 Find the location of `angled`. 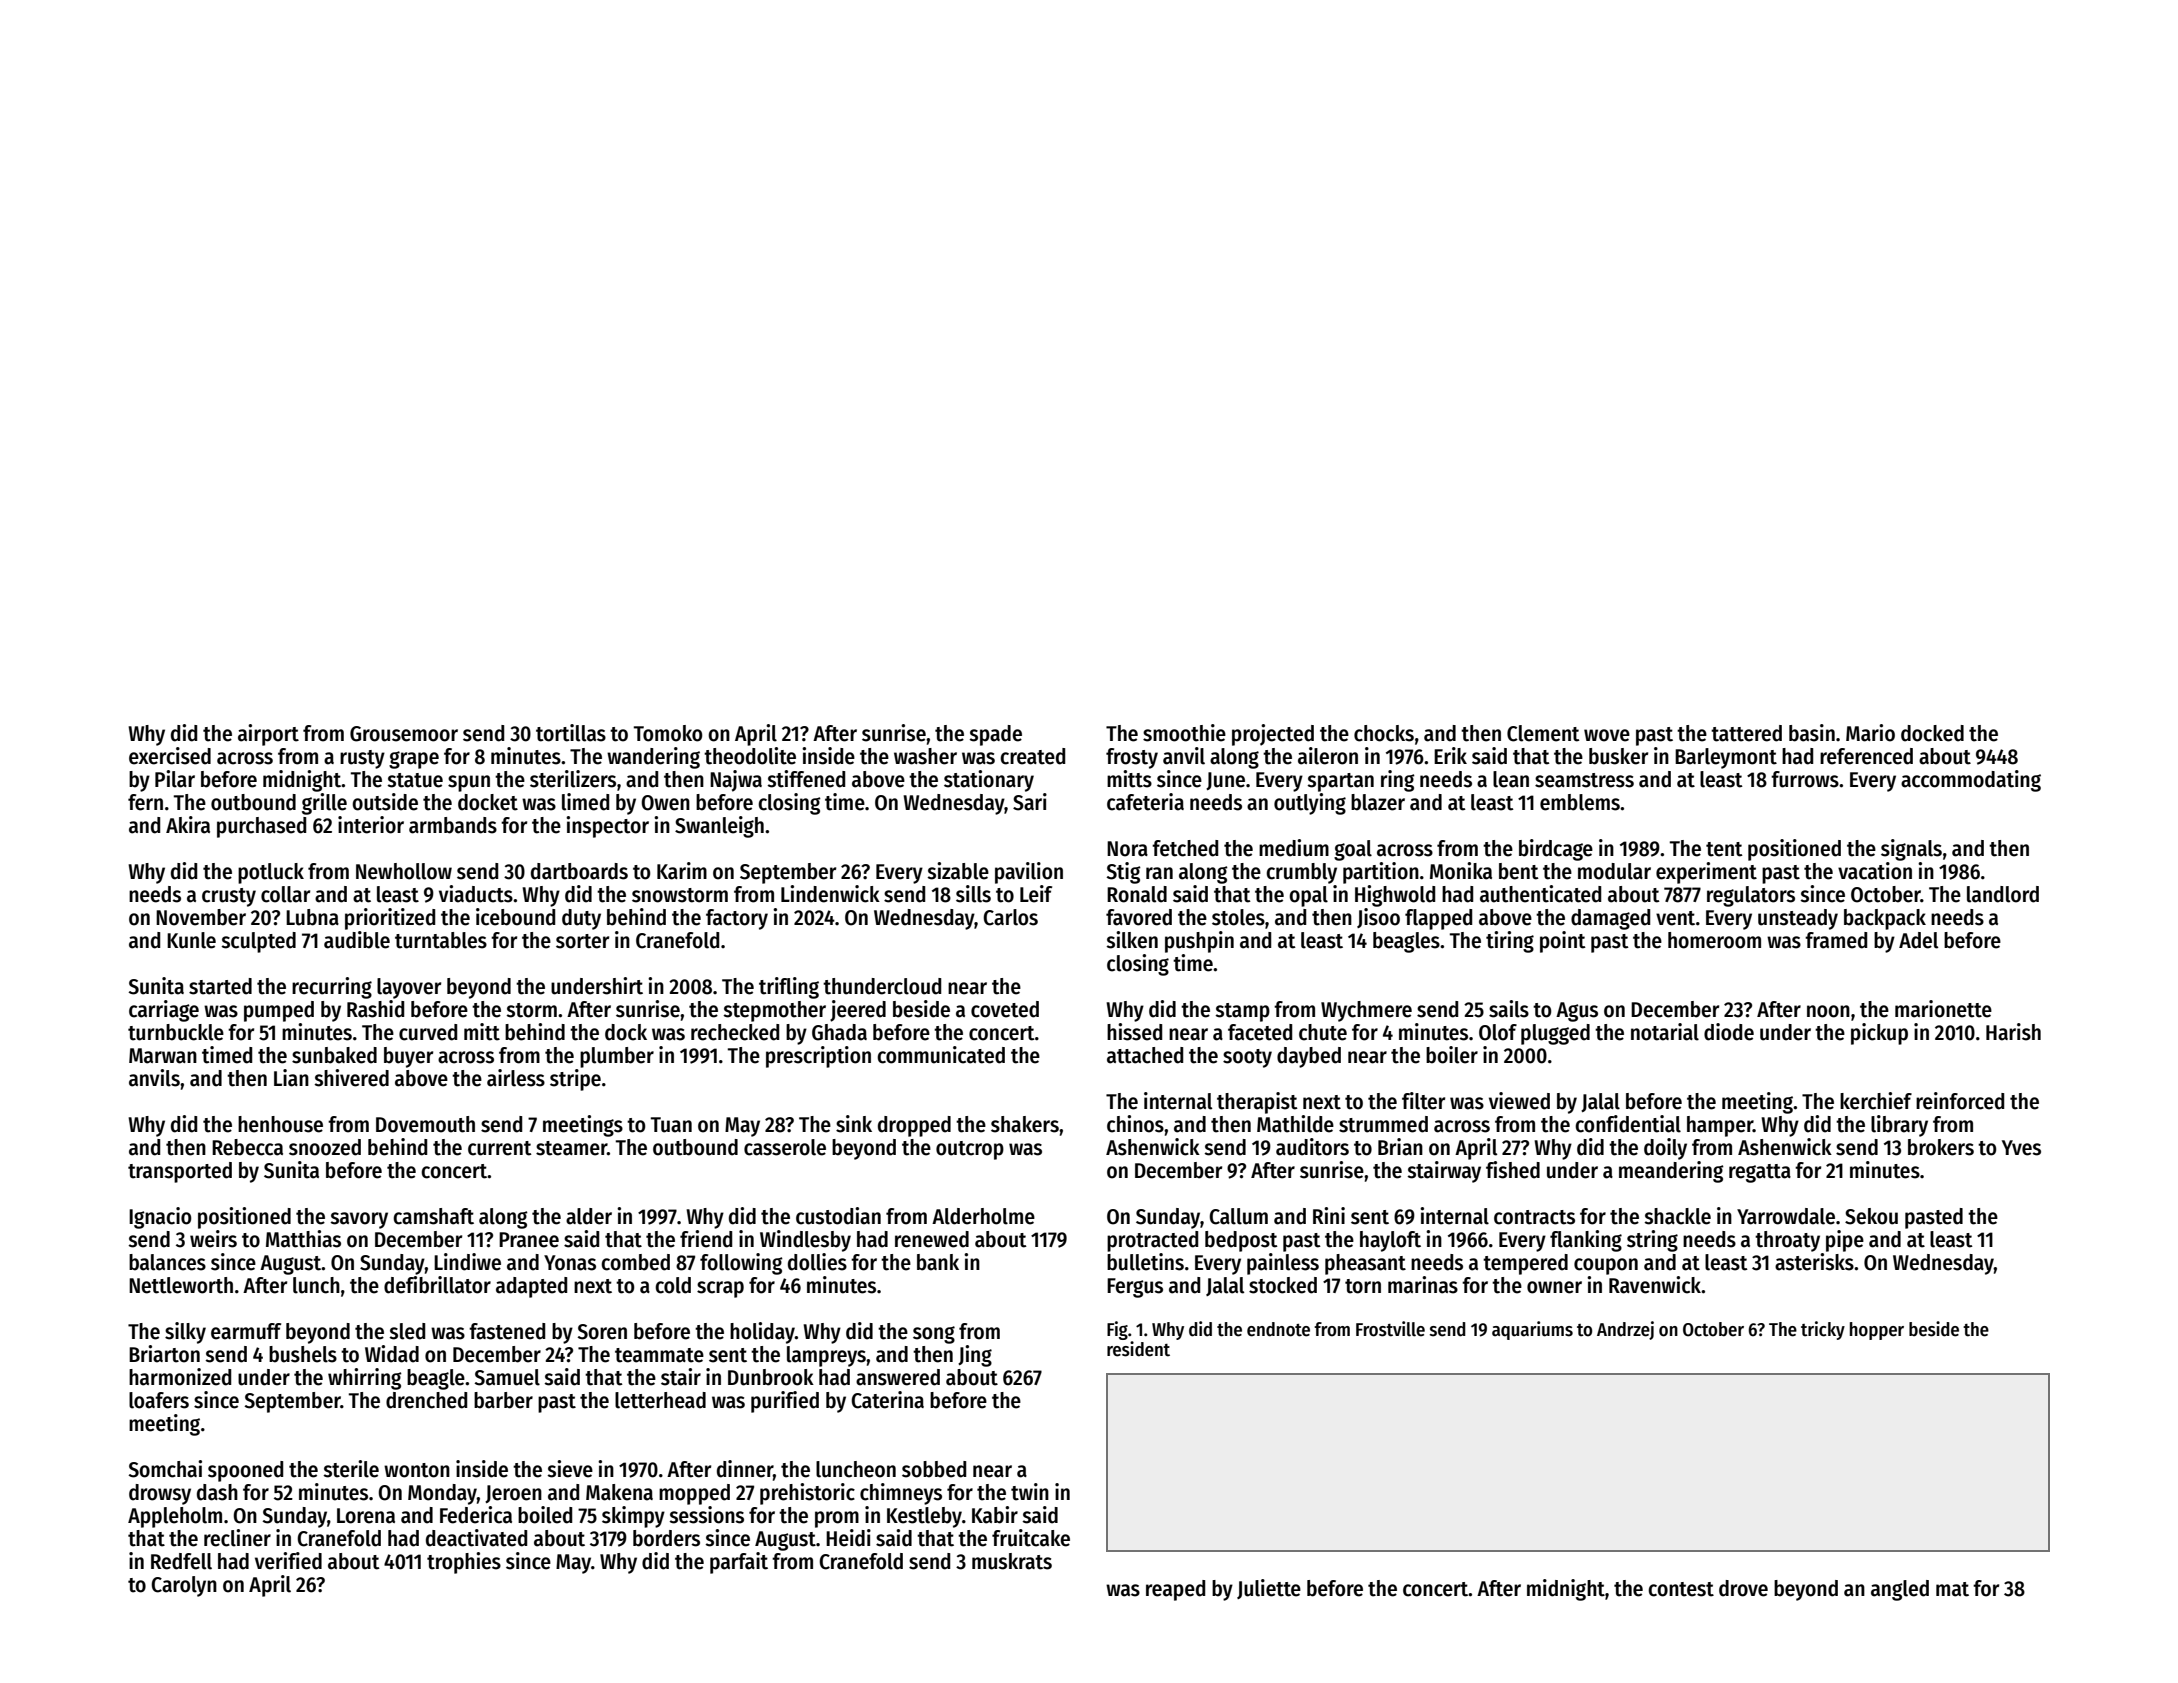

angled is located at coordinates (1900, 1590).
